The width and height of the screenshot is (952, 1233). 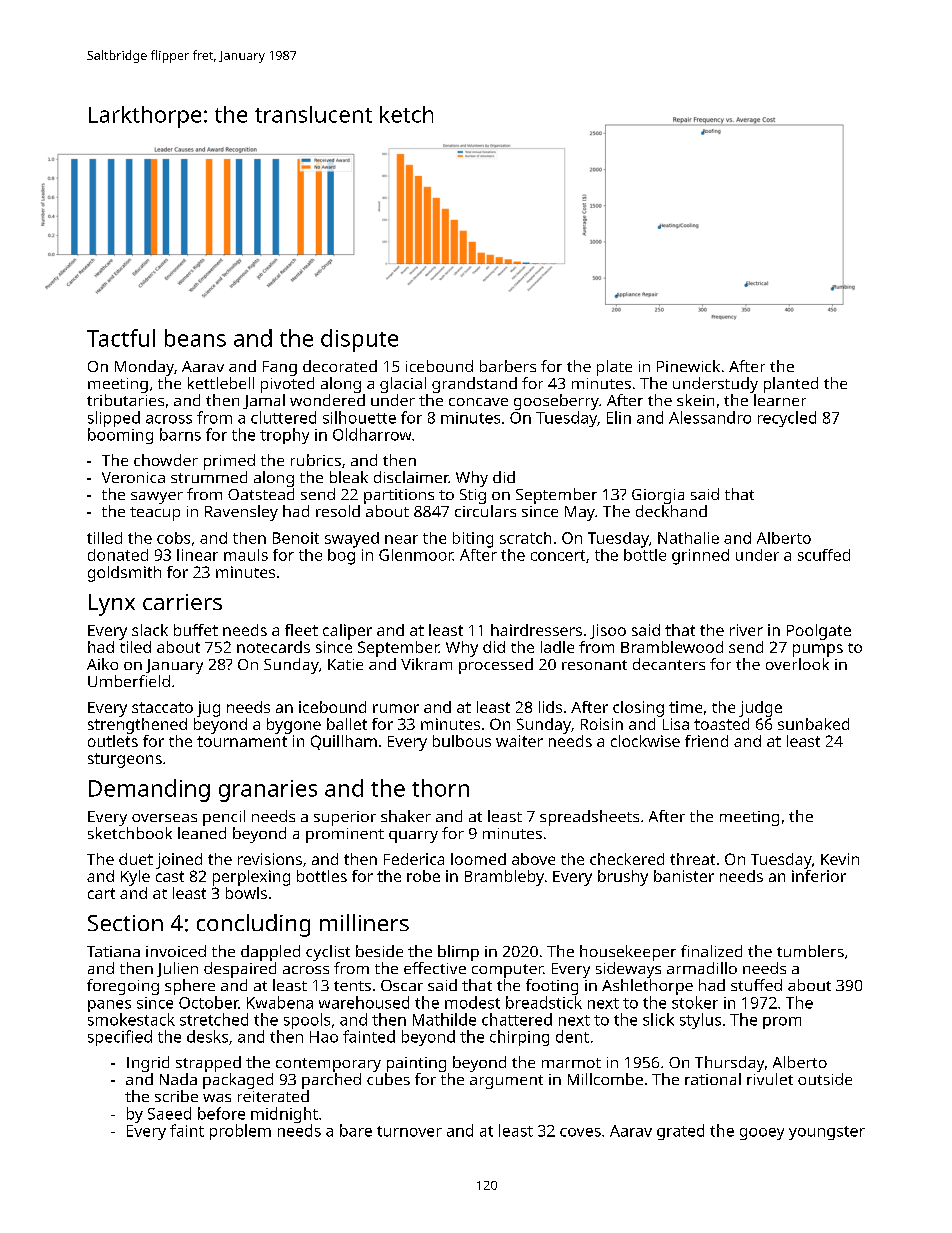 What do you see at coordinates (824, 555) in the screenshot?
I see `scuffed` at bounding box center [824, 555].
